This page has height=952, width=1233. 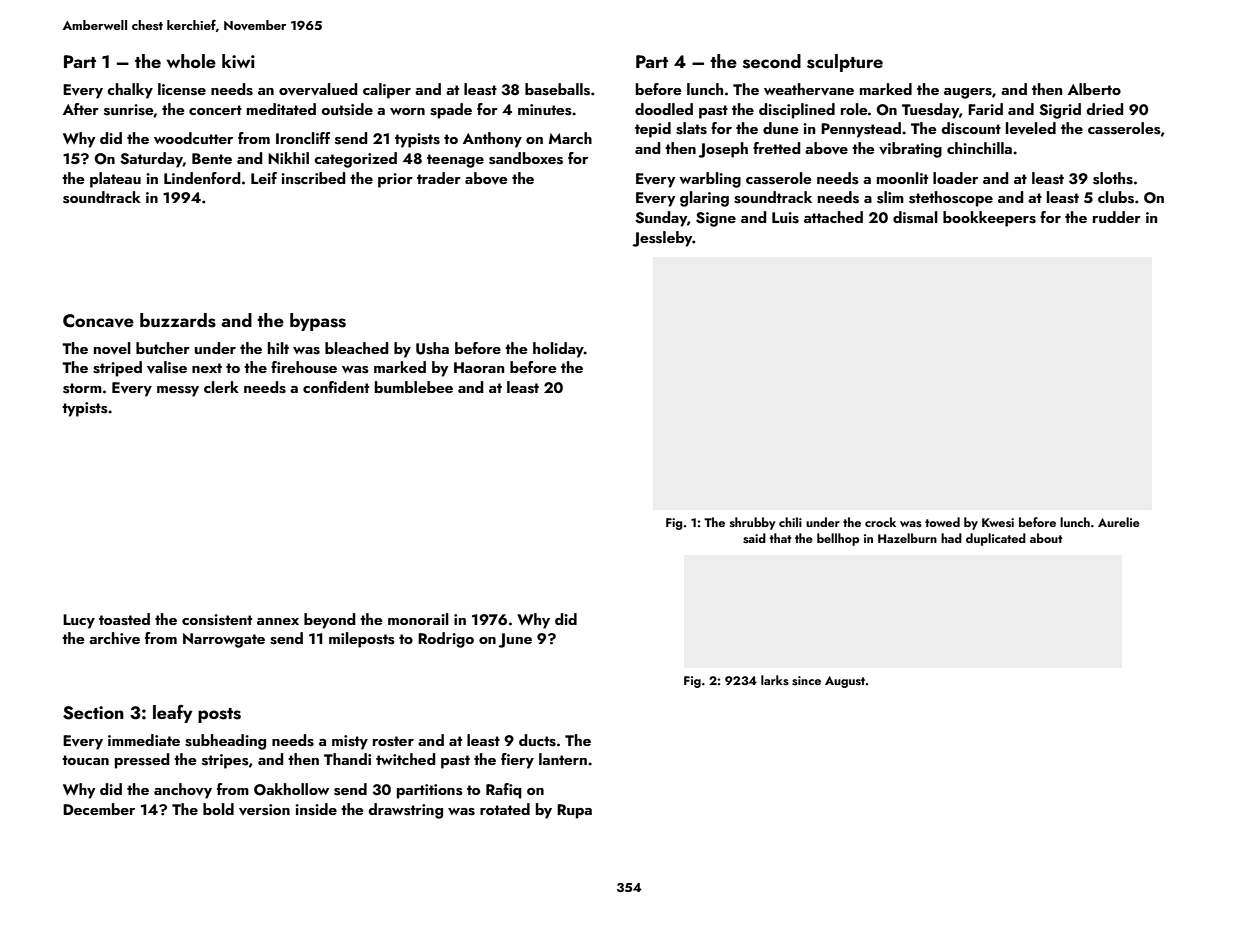 What do you see at coordinates (890, 197) in the page?
I see `slim` at bounding box center [890, 197].
